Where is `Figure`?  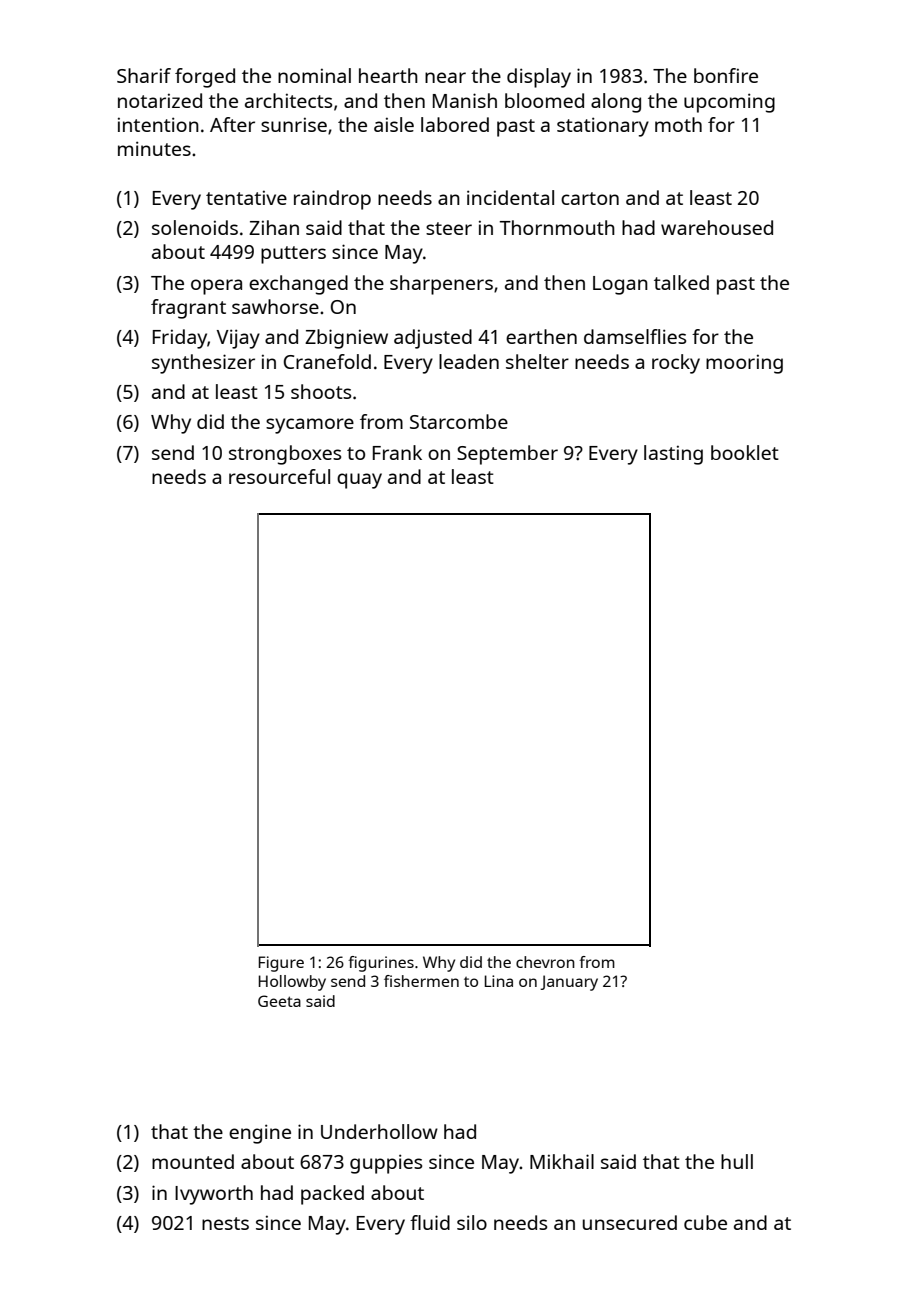
Figure is located at coordinates (281, 964).
